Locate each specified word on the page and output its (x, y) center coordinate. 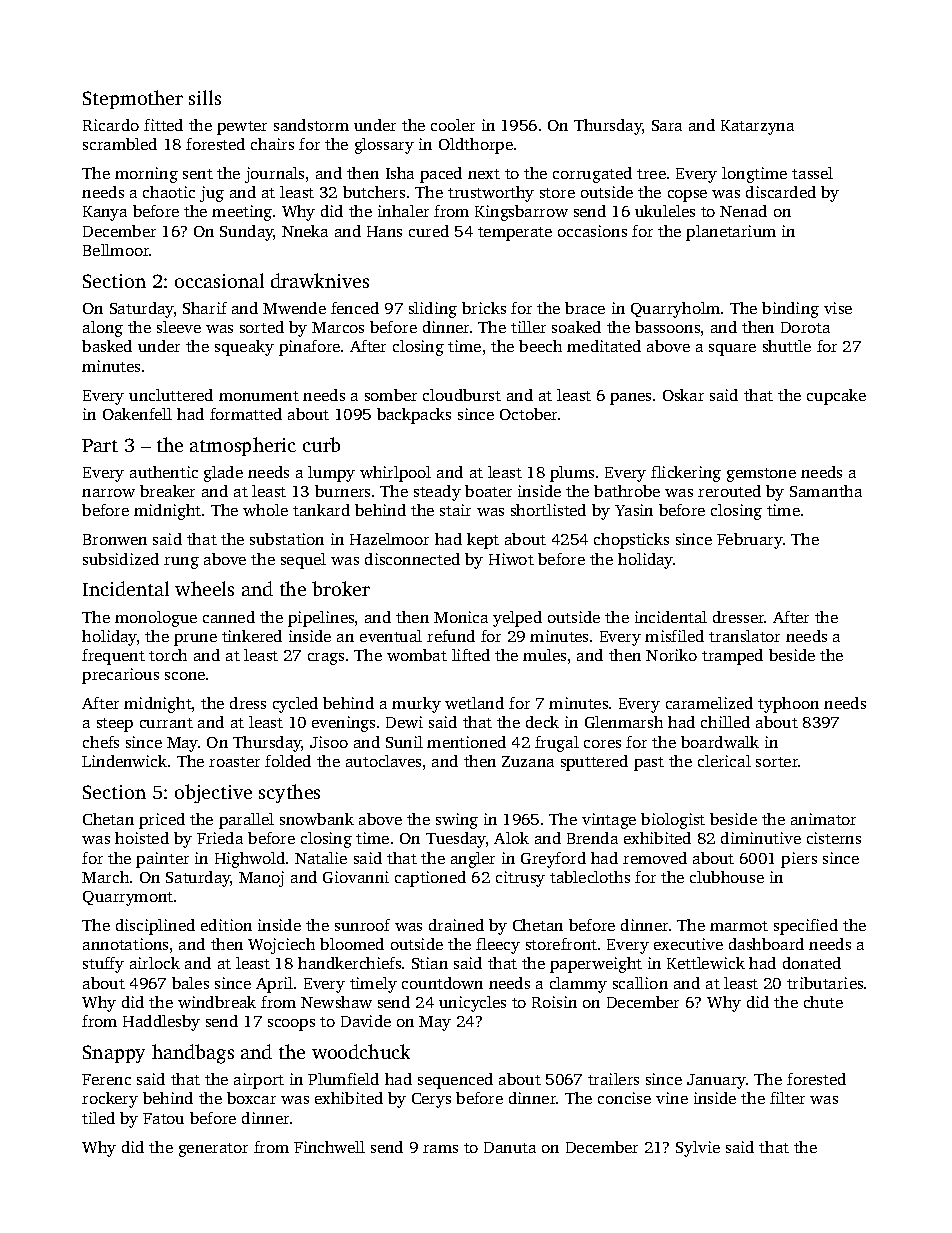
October (528, 414)
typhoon (788, 705)
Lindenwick (124, 761)
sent (198, 174)
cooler (453, 125)
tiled (98, 1118)
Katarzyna (757, 127)
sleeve (179, 327)
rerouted (729, 491)
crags (326, 659)
